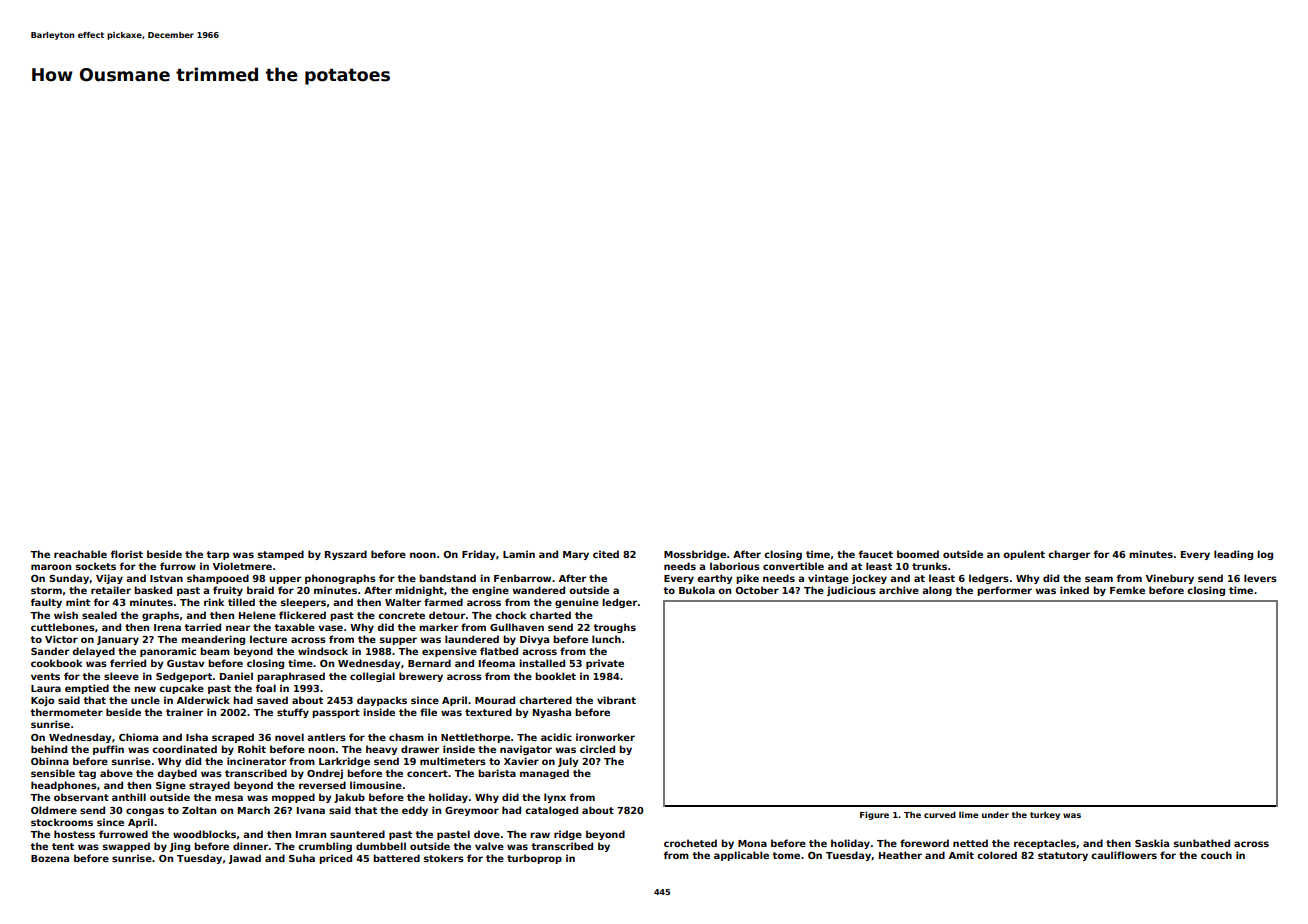 The height and width of the document is (924, 1308). What do you see at coordinates (714, 579) in the document?
I see `earthy` at bounding box center [714, 579].
